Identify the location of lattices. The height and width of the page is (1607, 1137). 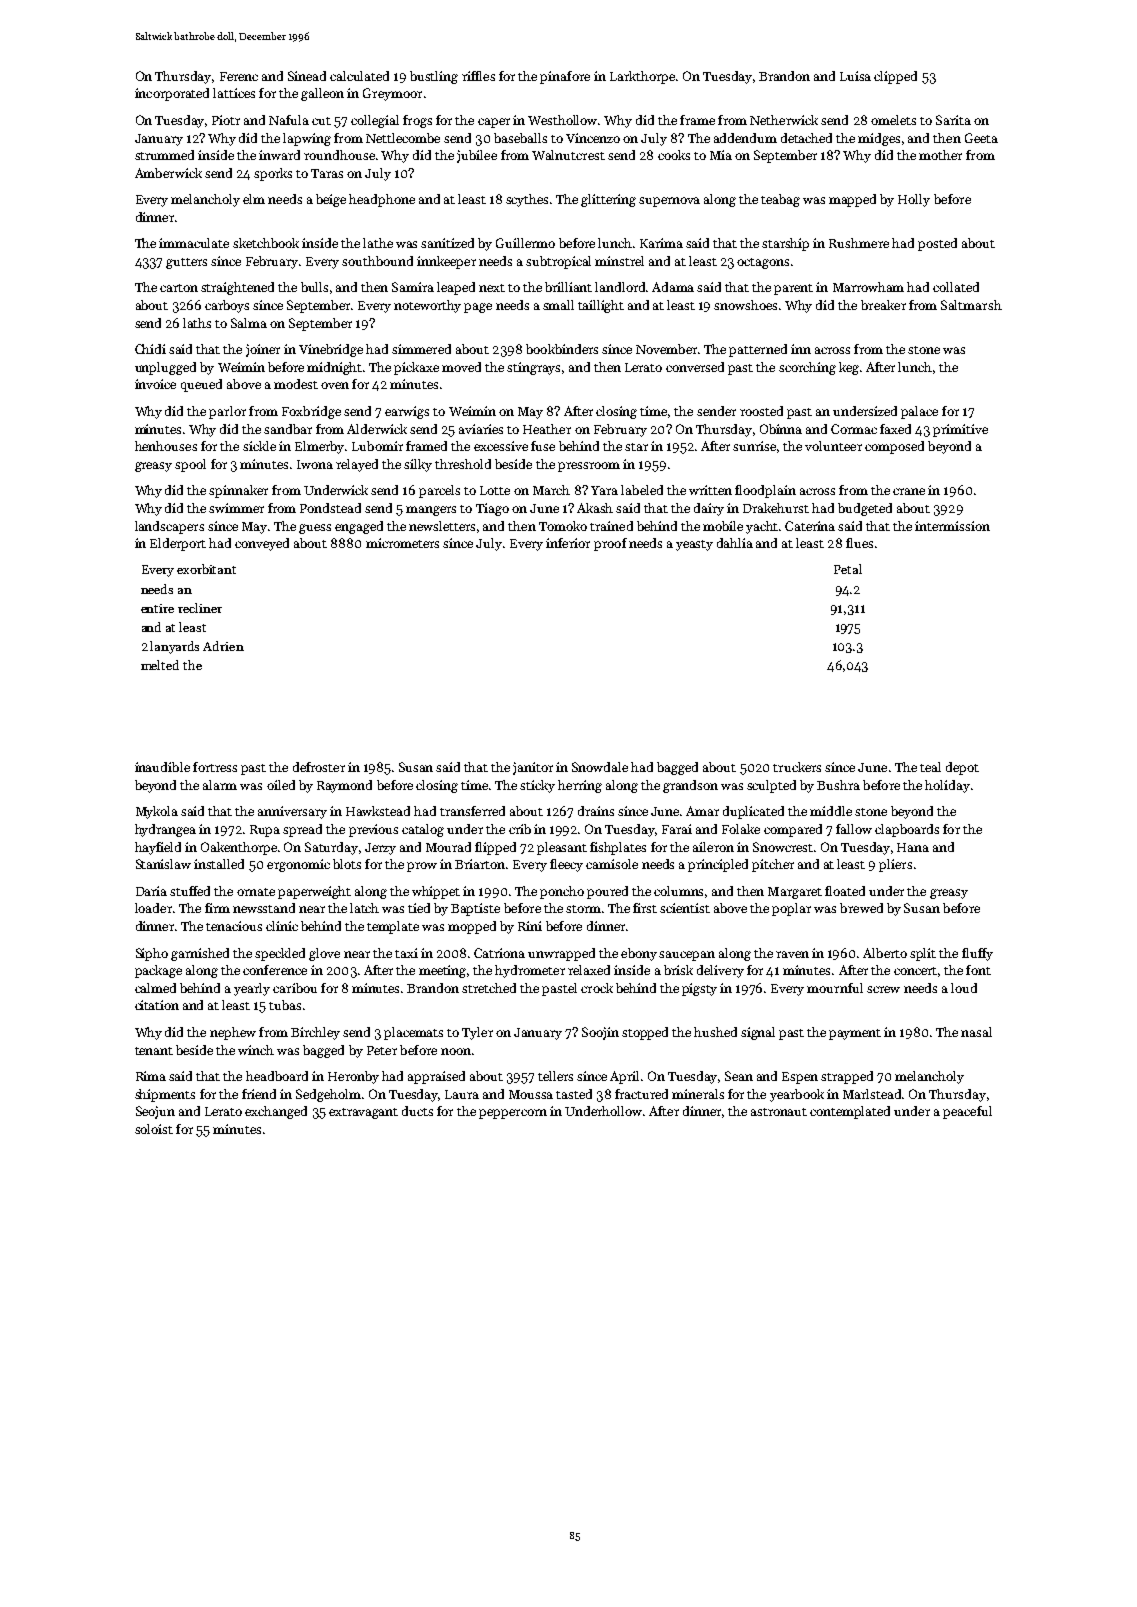
(234, 93).
